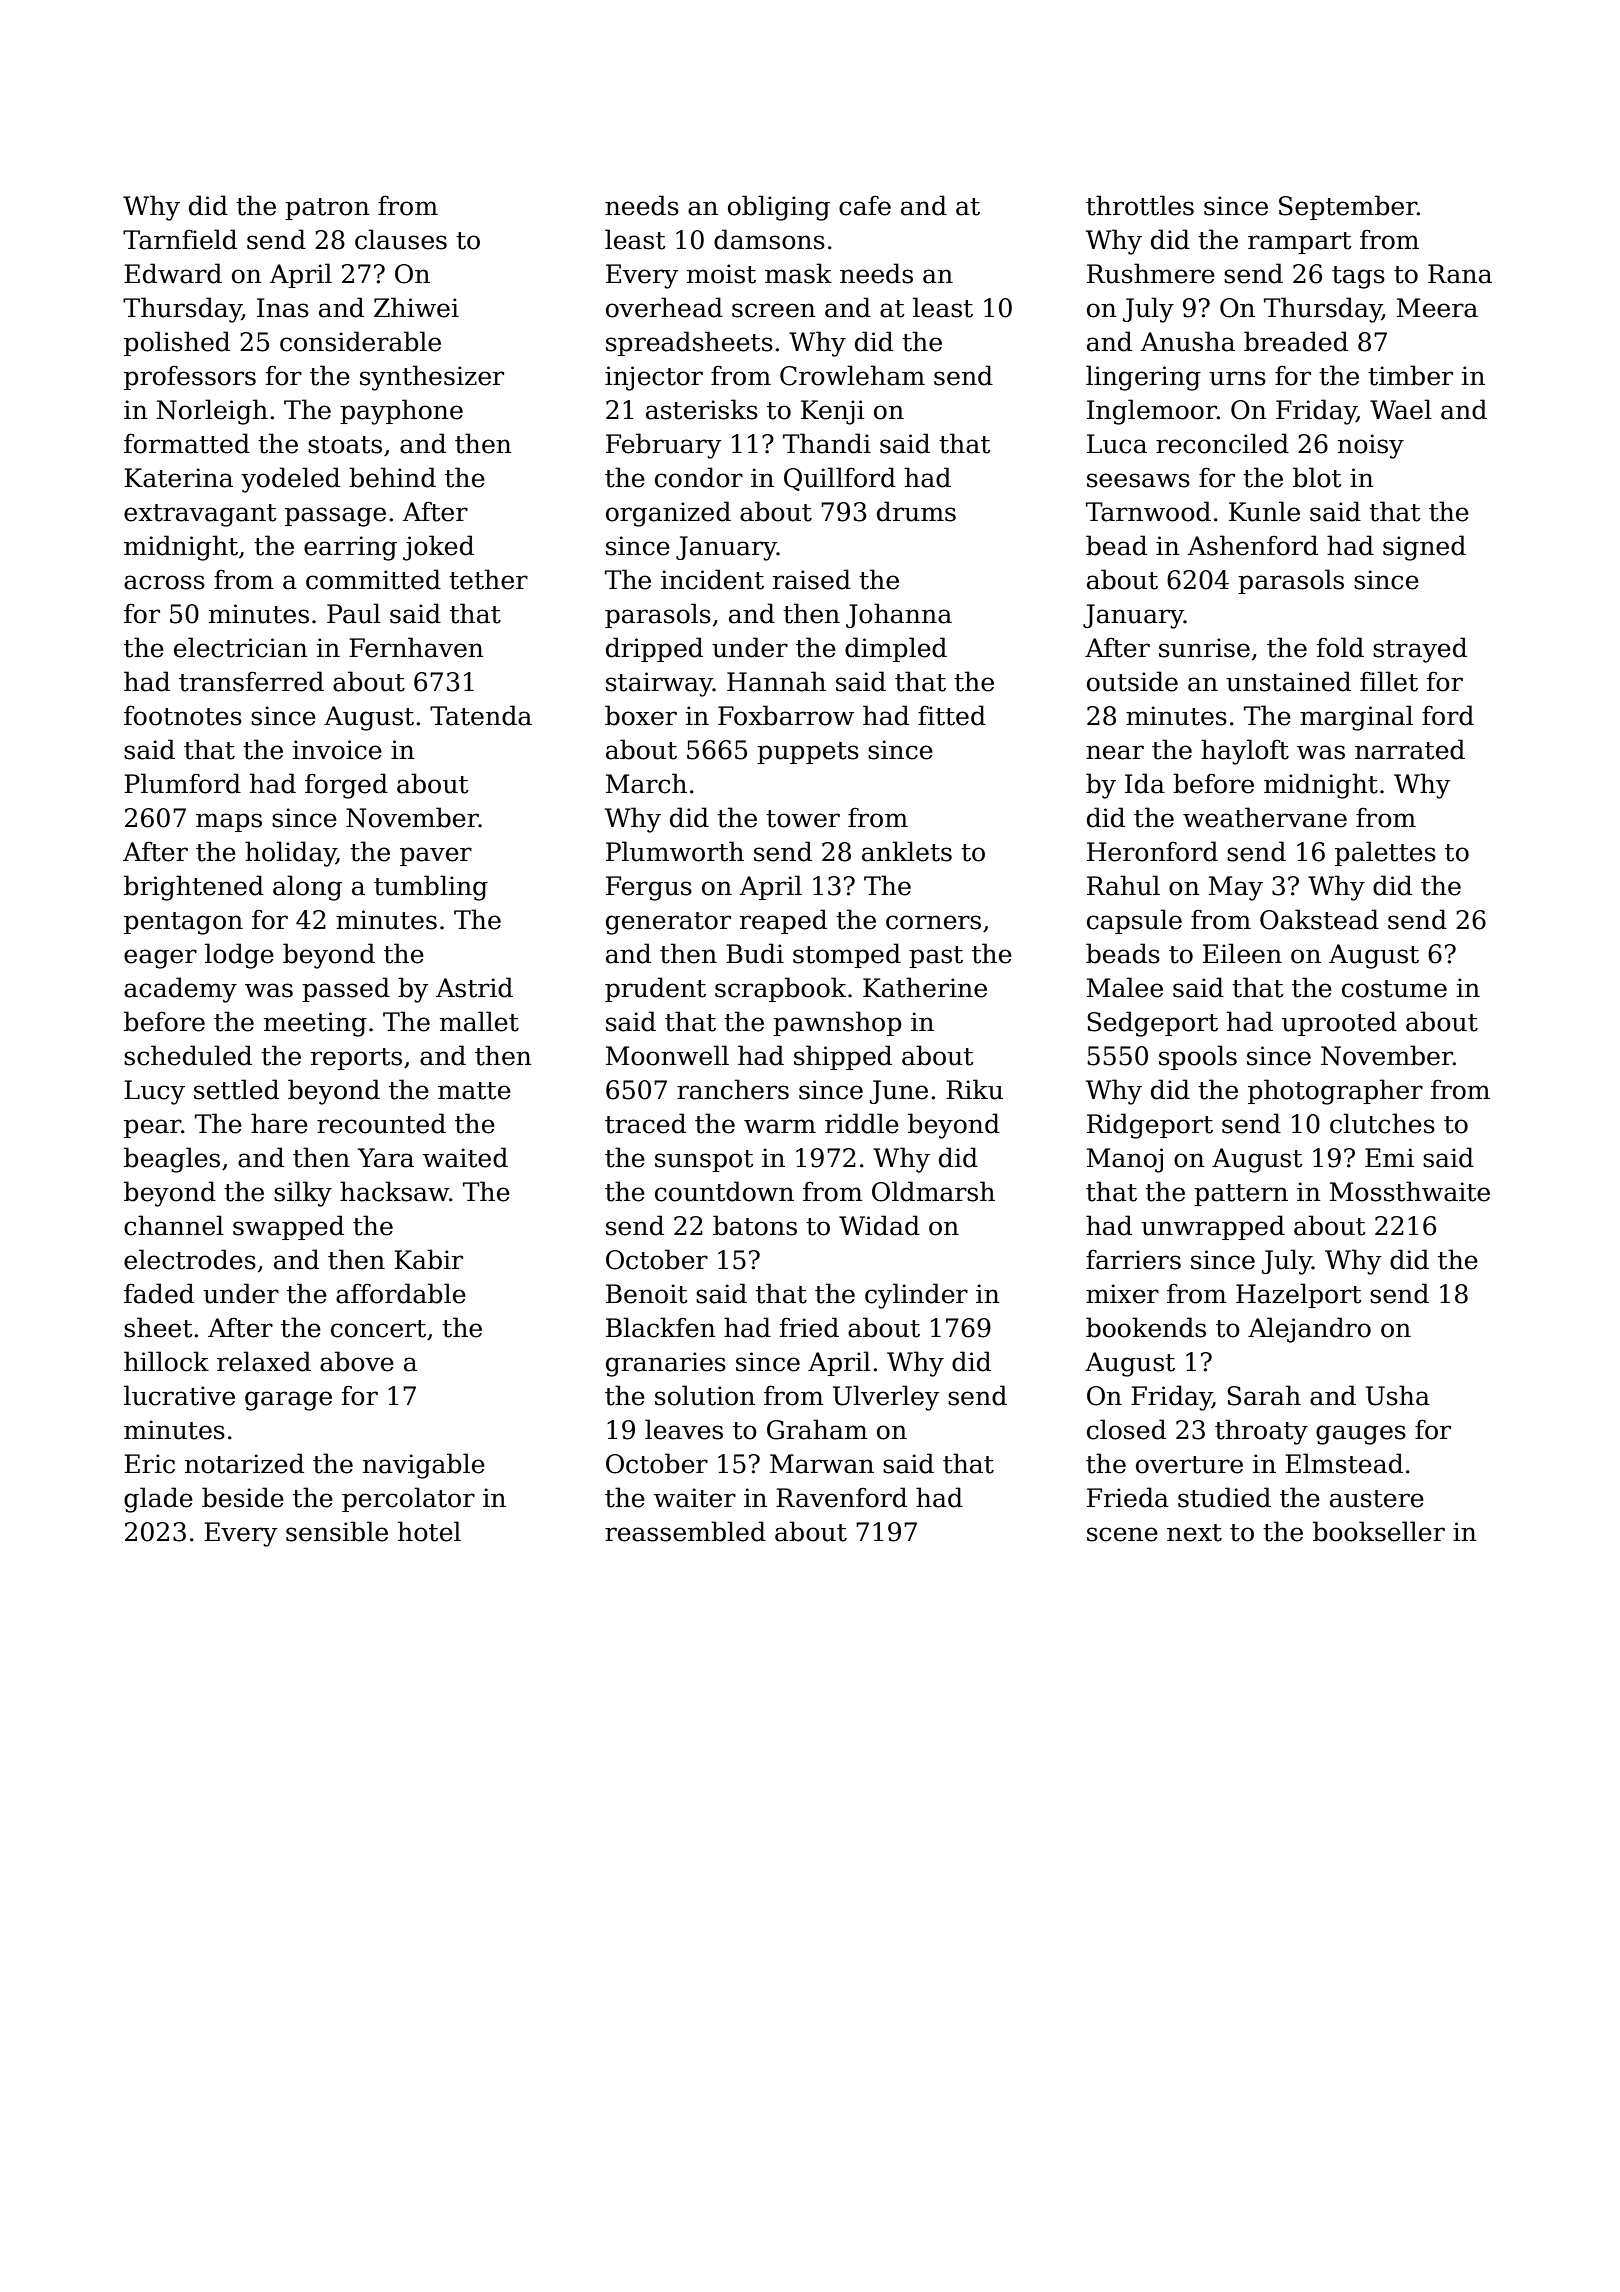  I want to click on drums, so click(916, 511).
